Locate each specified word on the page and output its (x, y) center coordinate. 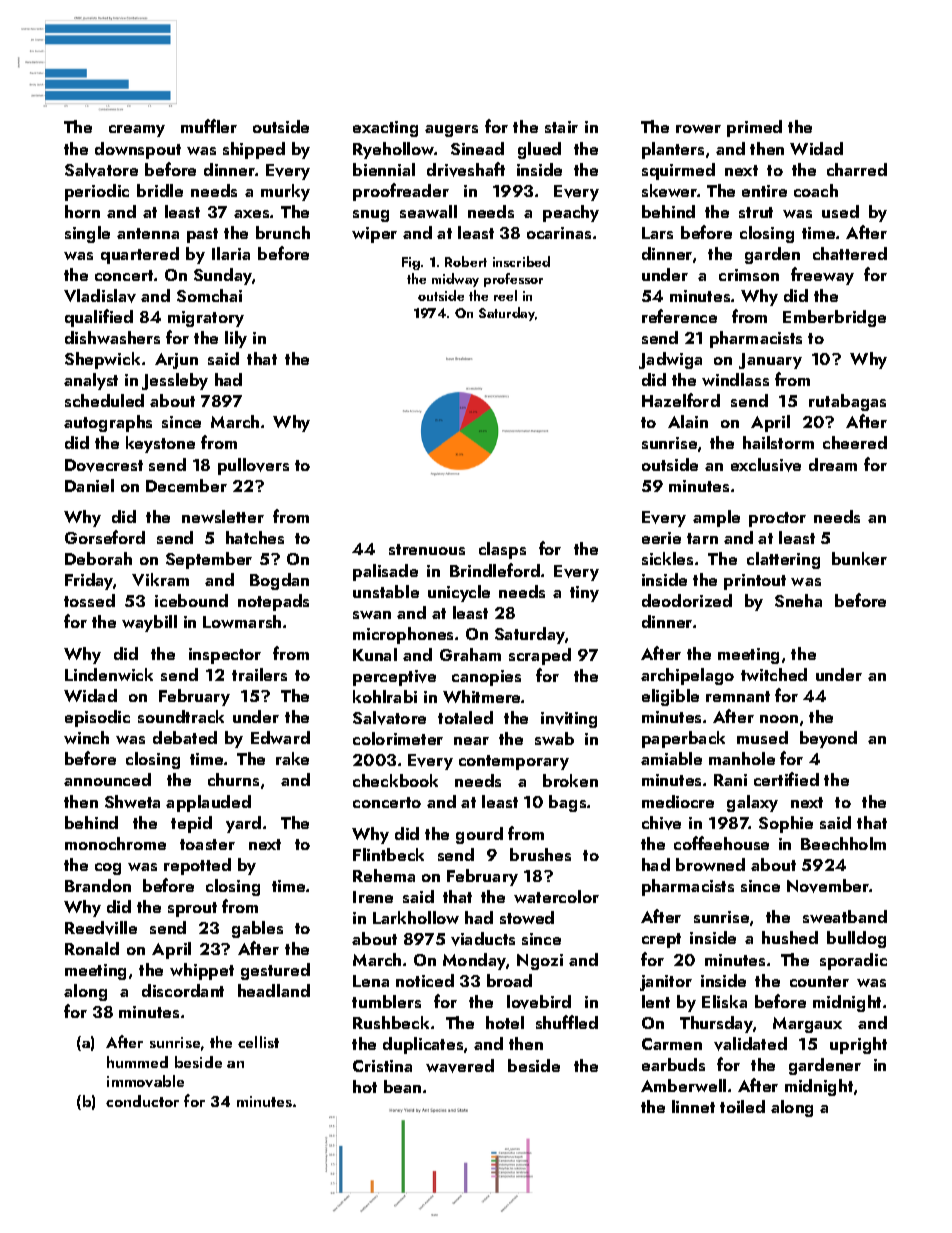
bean (402, 1086)
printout (755, 582)
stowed (527, 917)
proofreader (401, 192)
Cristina (382, 1066)
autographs (108, 423)
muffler (209, 126)
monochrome (115, 843)
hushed (790, 937)
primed (754, 128)
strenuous (427, 549)
